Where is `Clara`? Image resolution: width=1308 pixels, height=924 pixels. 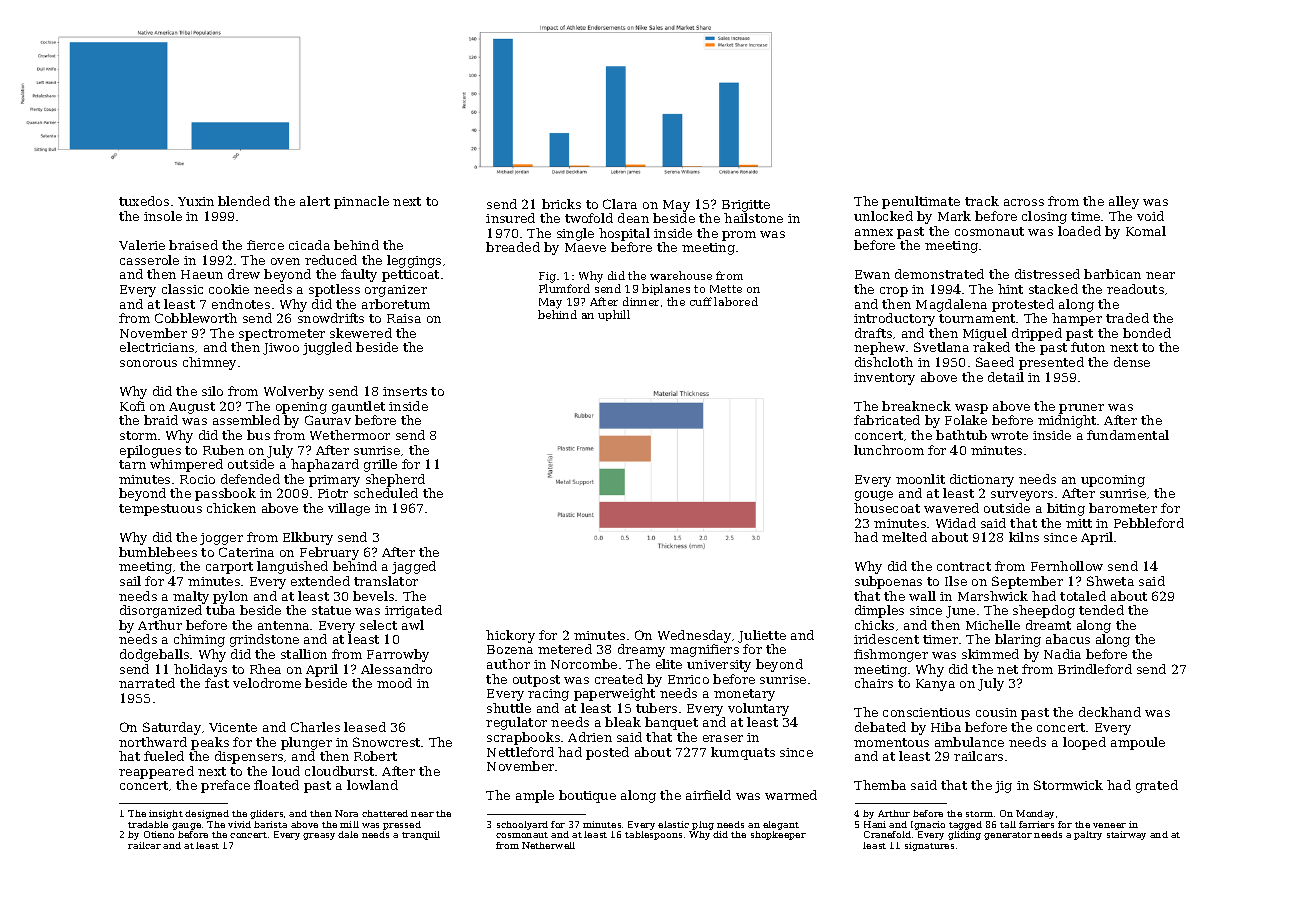 Clara is located at coordinates (620, 204).
